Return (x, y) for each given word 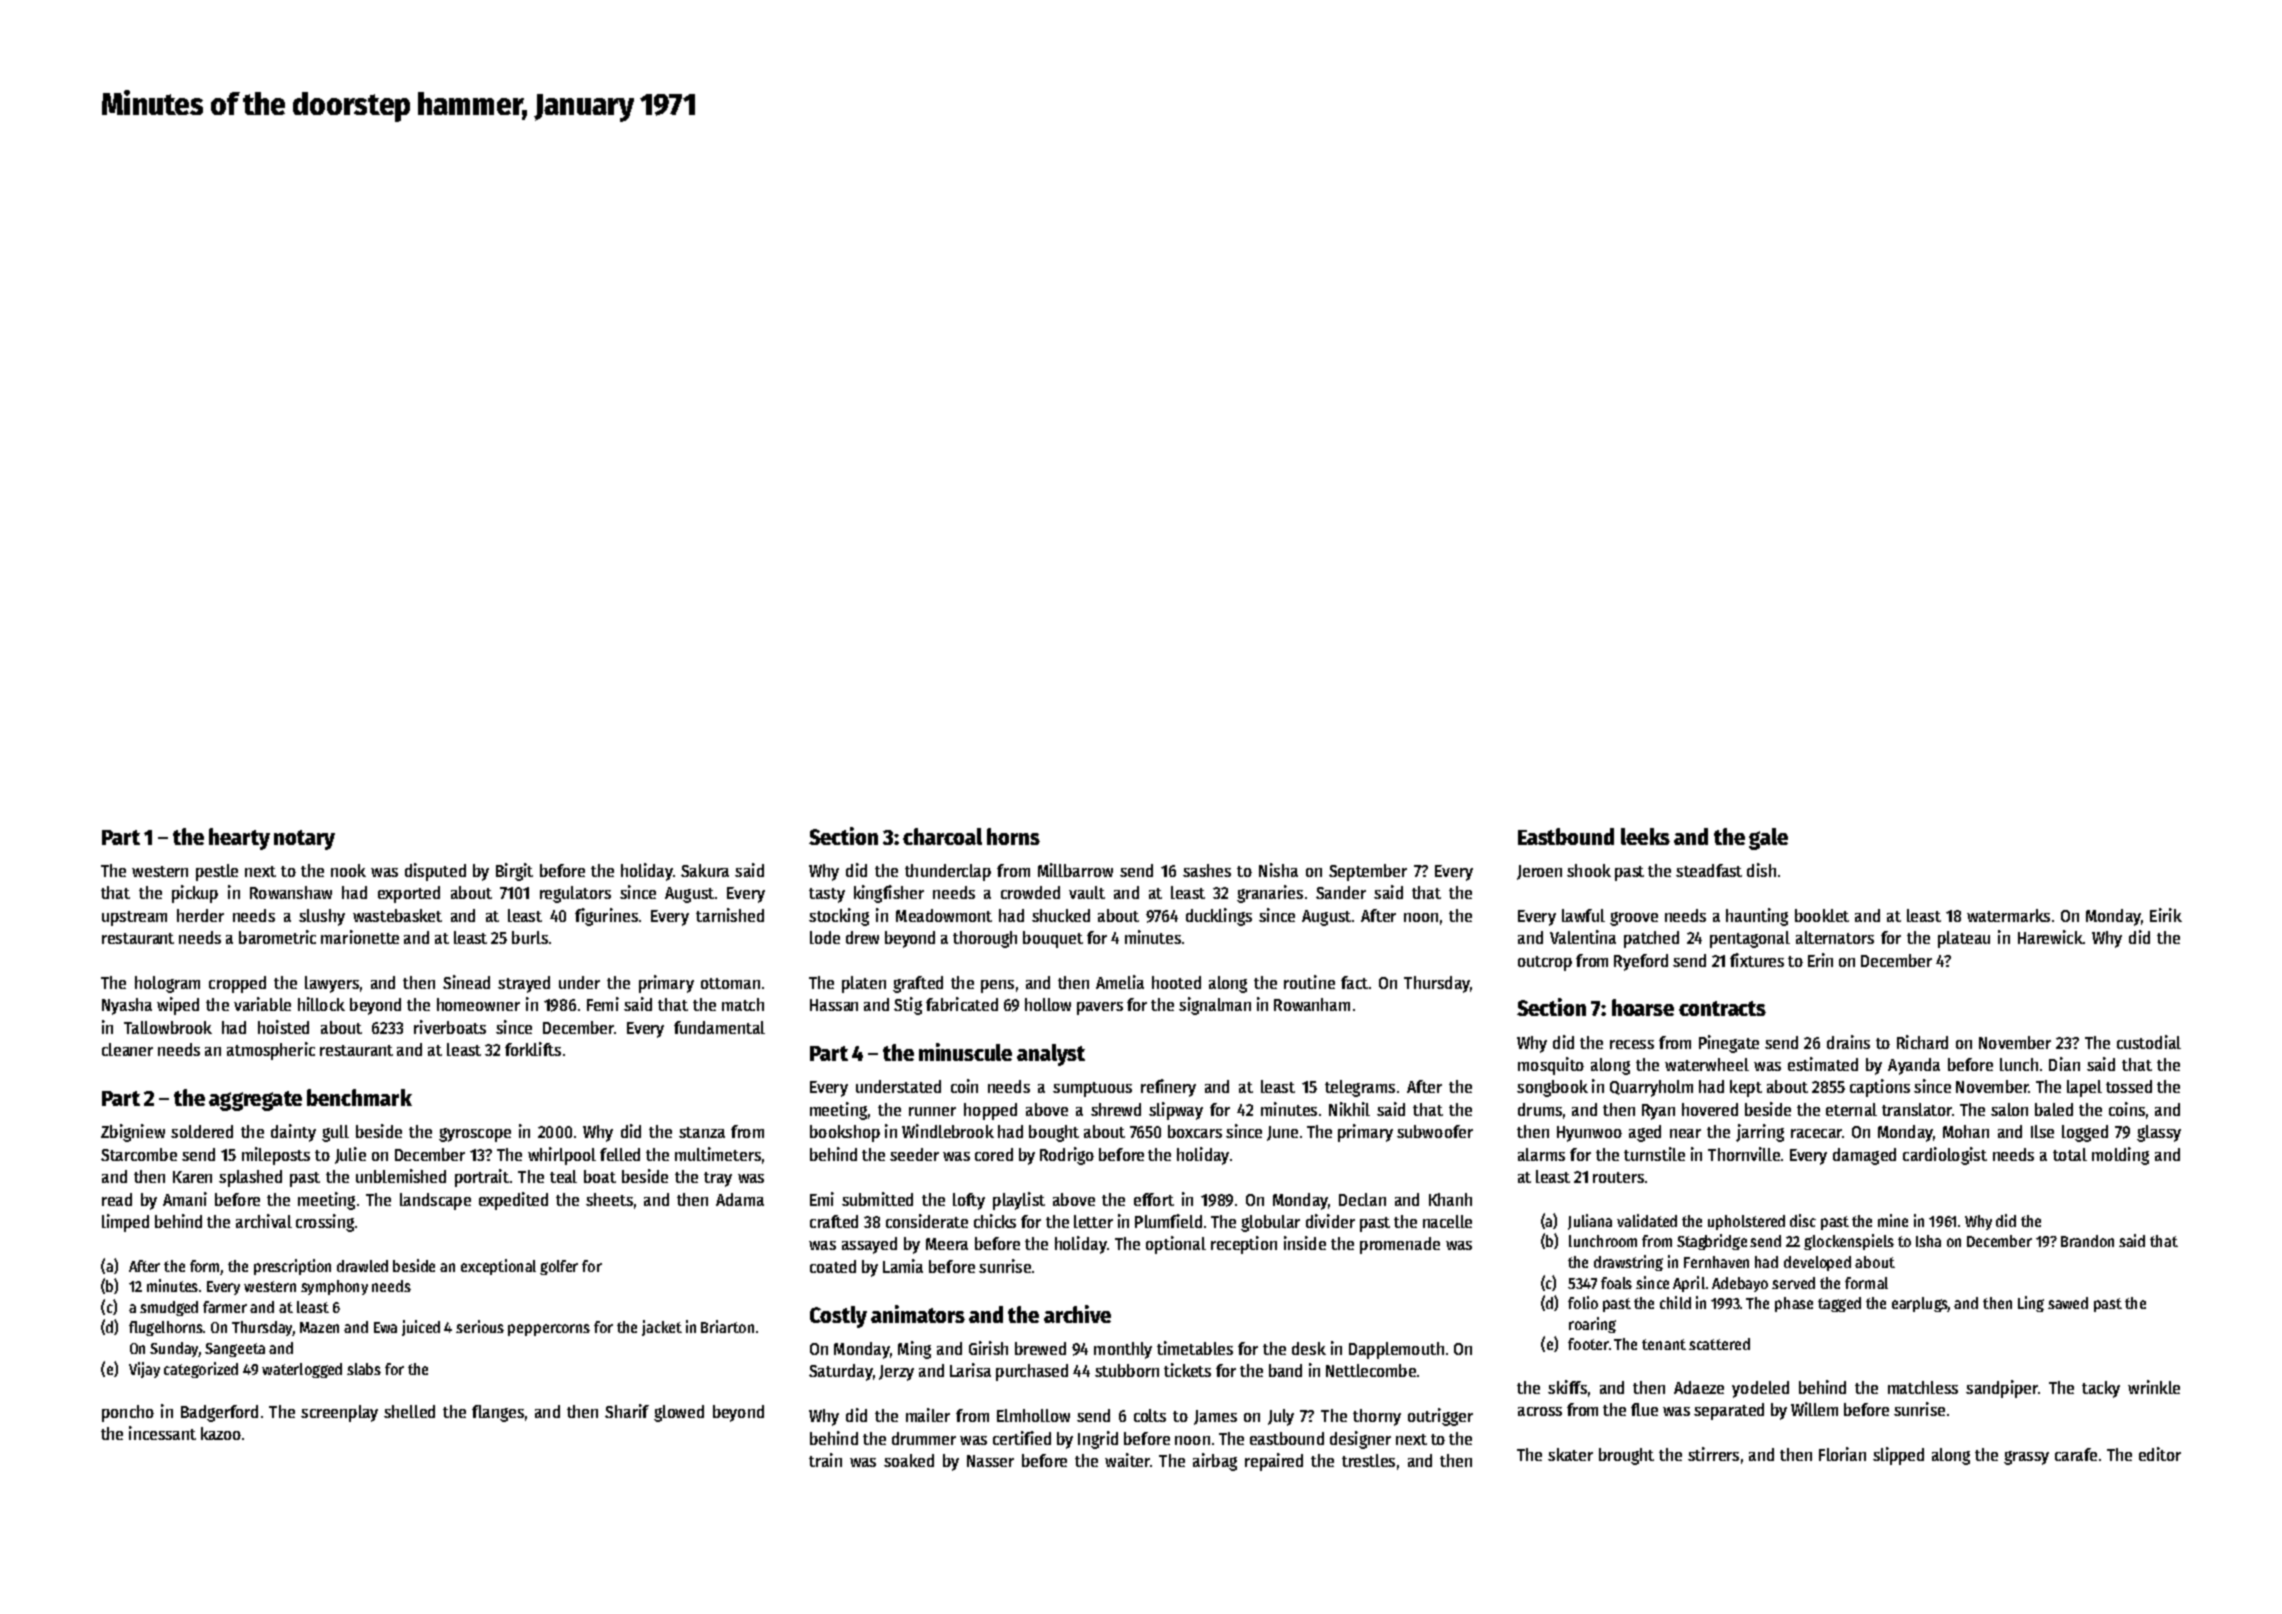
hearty (239, 839)
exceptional (498, 1267)
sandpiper (2002, 1389)
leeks (1645, 836)
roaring (1592, 1325)
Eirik (2166, 915)
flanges (498, 1413)
